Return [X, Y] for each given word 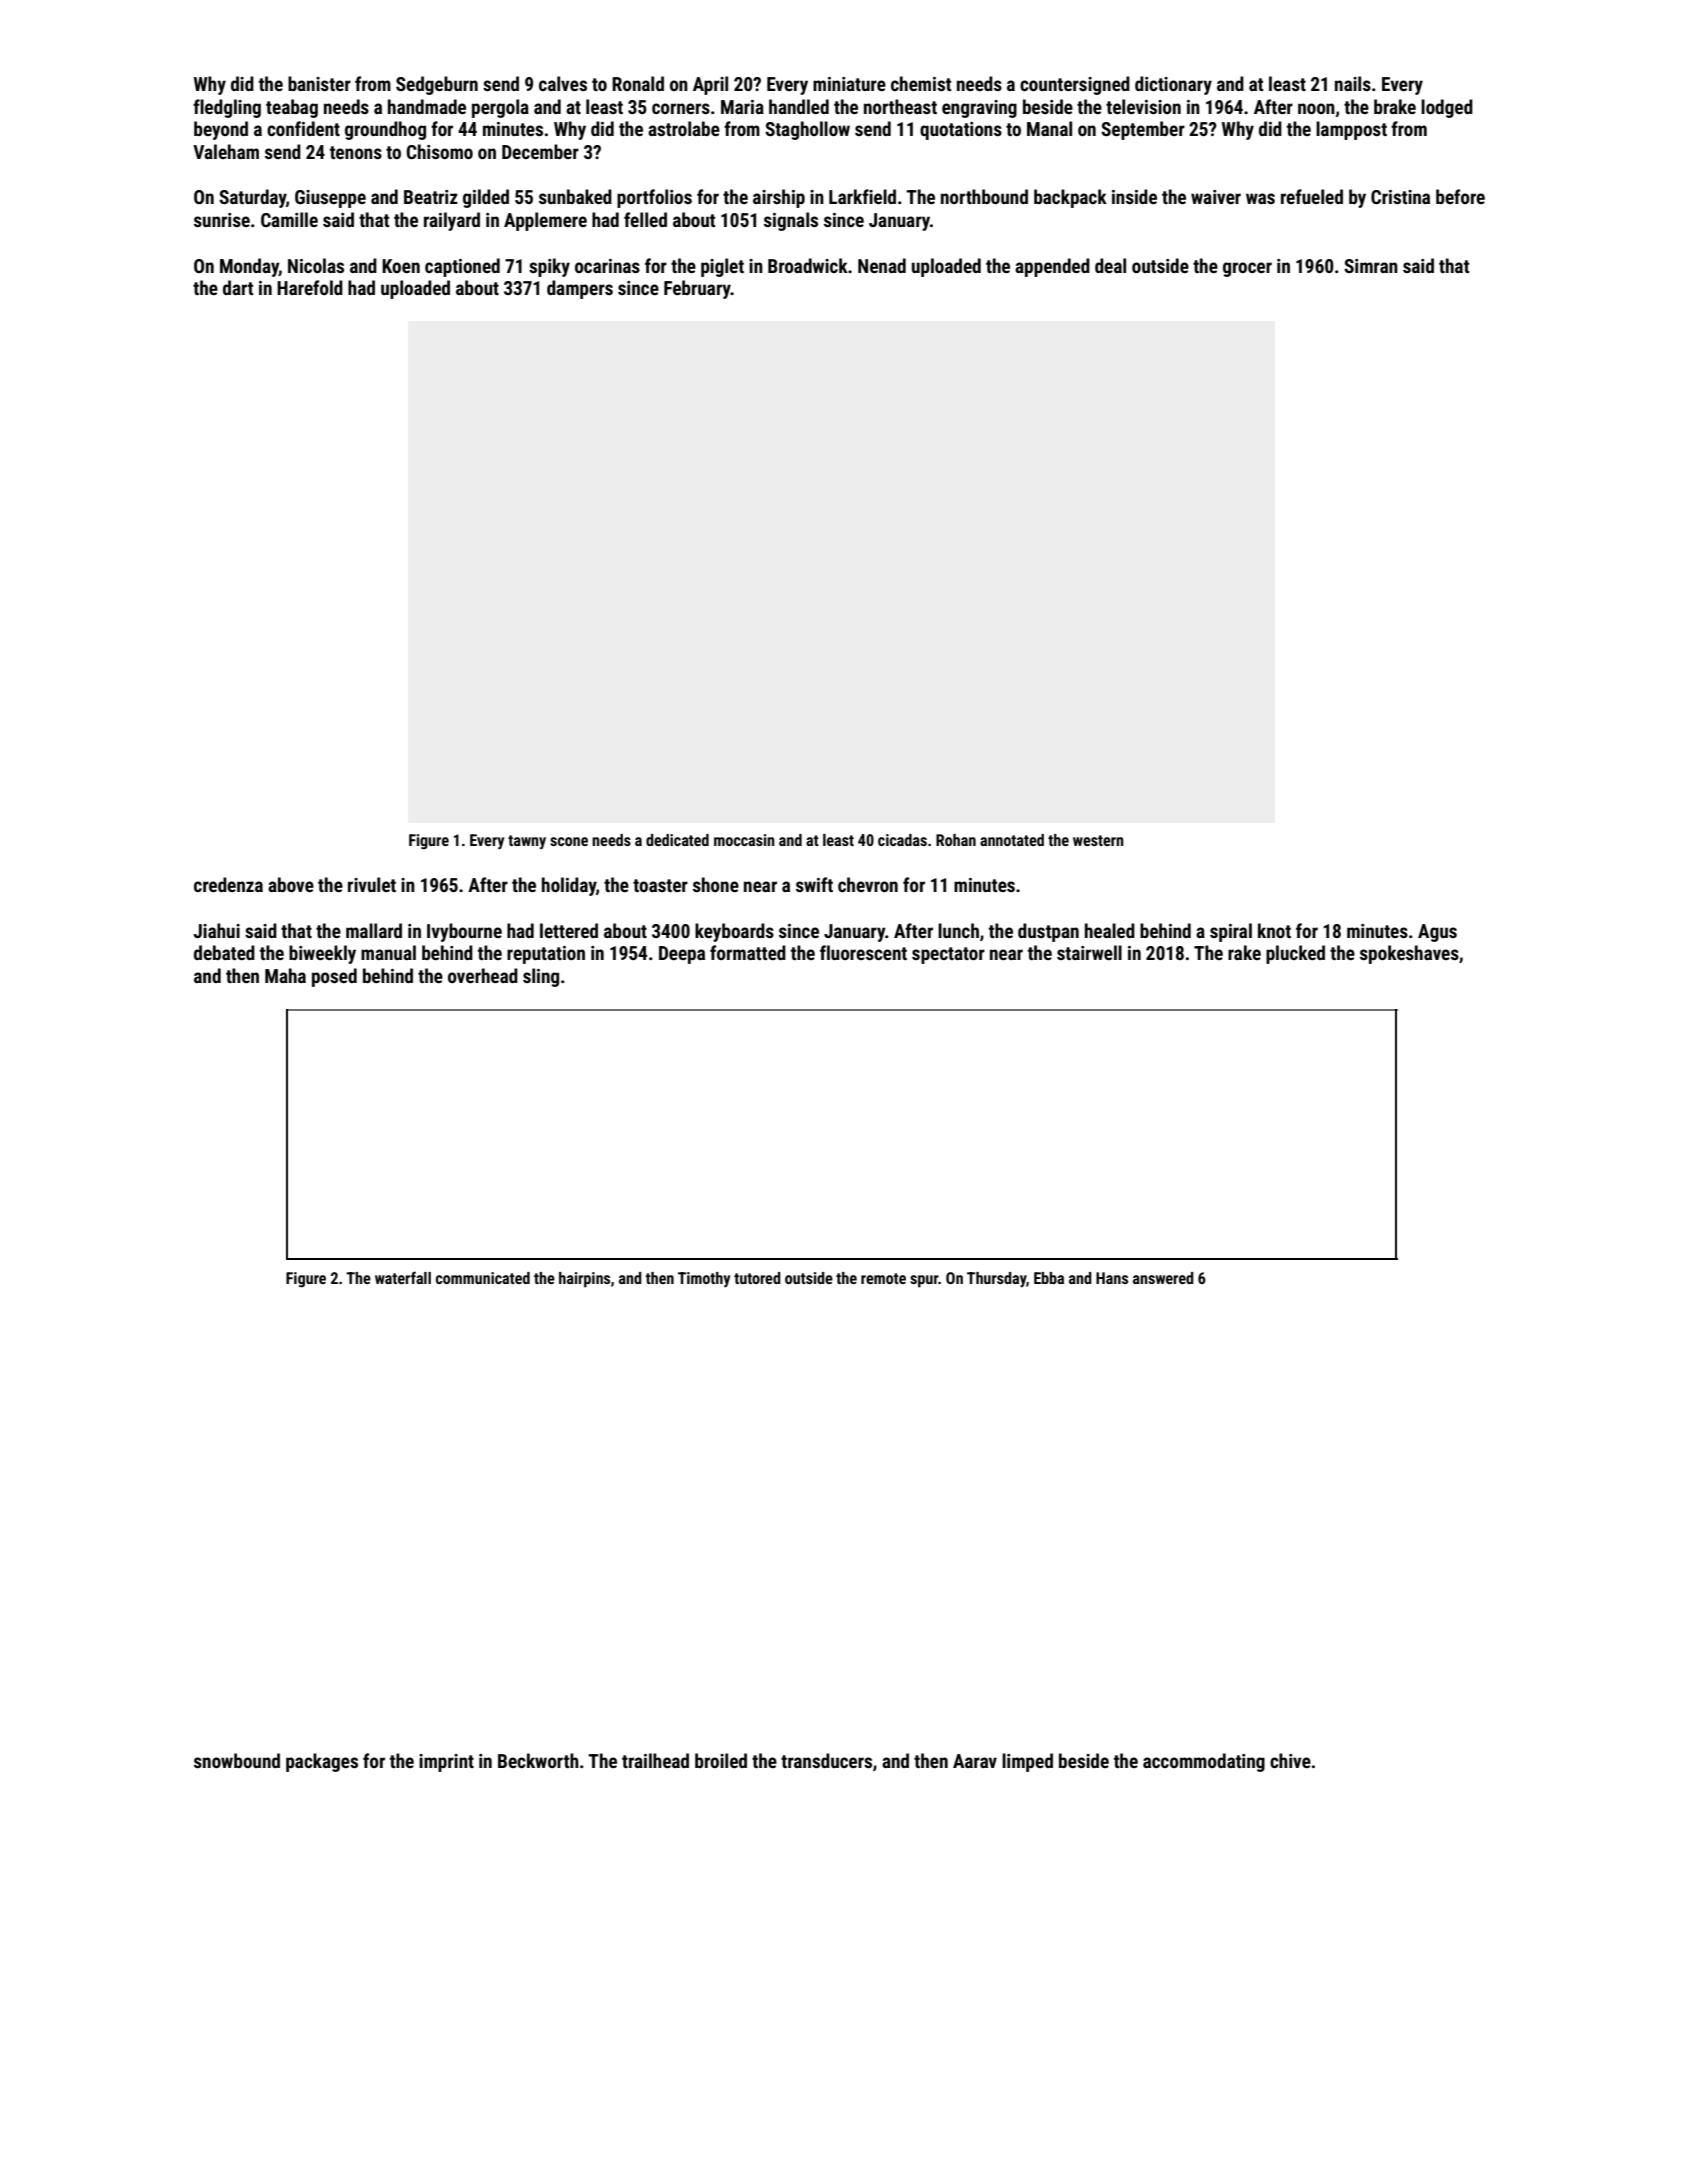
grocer [1247, 269]
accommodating [1204, 1762]
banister [319, 83]
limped [1027, 1762]
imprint [446, 1763]
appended [1052, 267]
